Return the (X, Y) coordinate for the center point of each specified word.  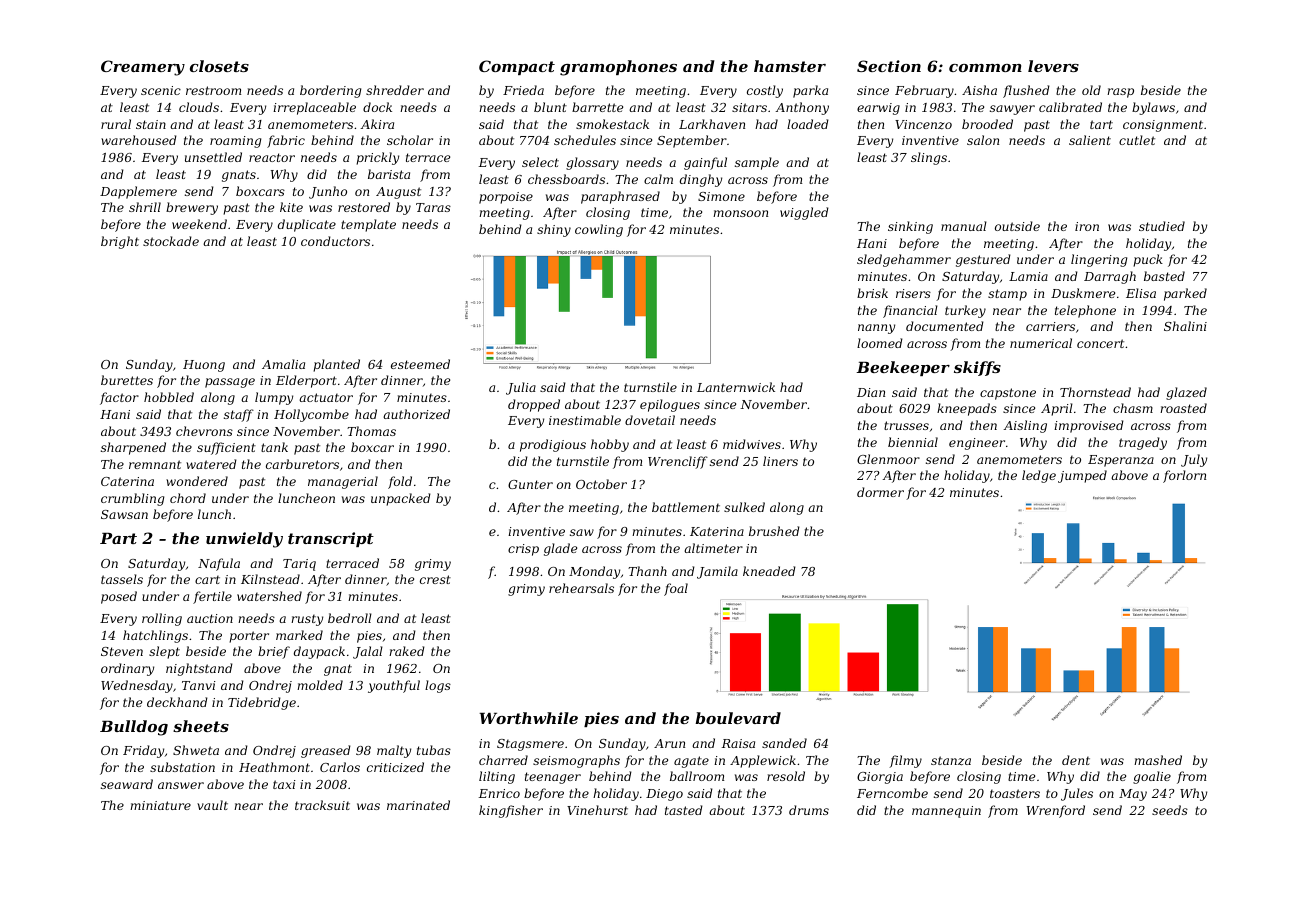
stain (151, 124)
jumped (1082, 476)
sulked (744, 507)
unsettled (213, 157)
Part (118, 538)
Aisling (1025, 426)
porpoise (506, 198)
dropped (534, 405)
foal (676, 589)
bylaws (1153, 108)
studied (1162, 226)
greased (326, 751)
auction (210, 618)
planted (336, 365)
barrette (597, 107)
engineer (977, 444)
